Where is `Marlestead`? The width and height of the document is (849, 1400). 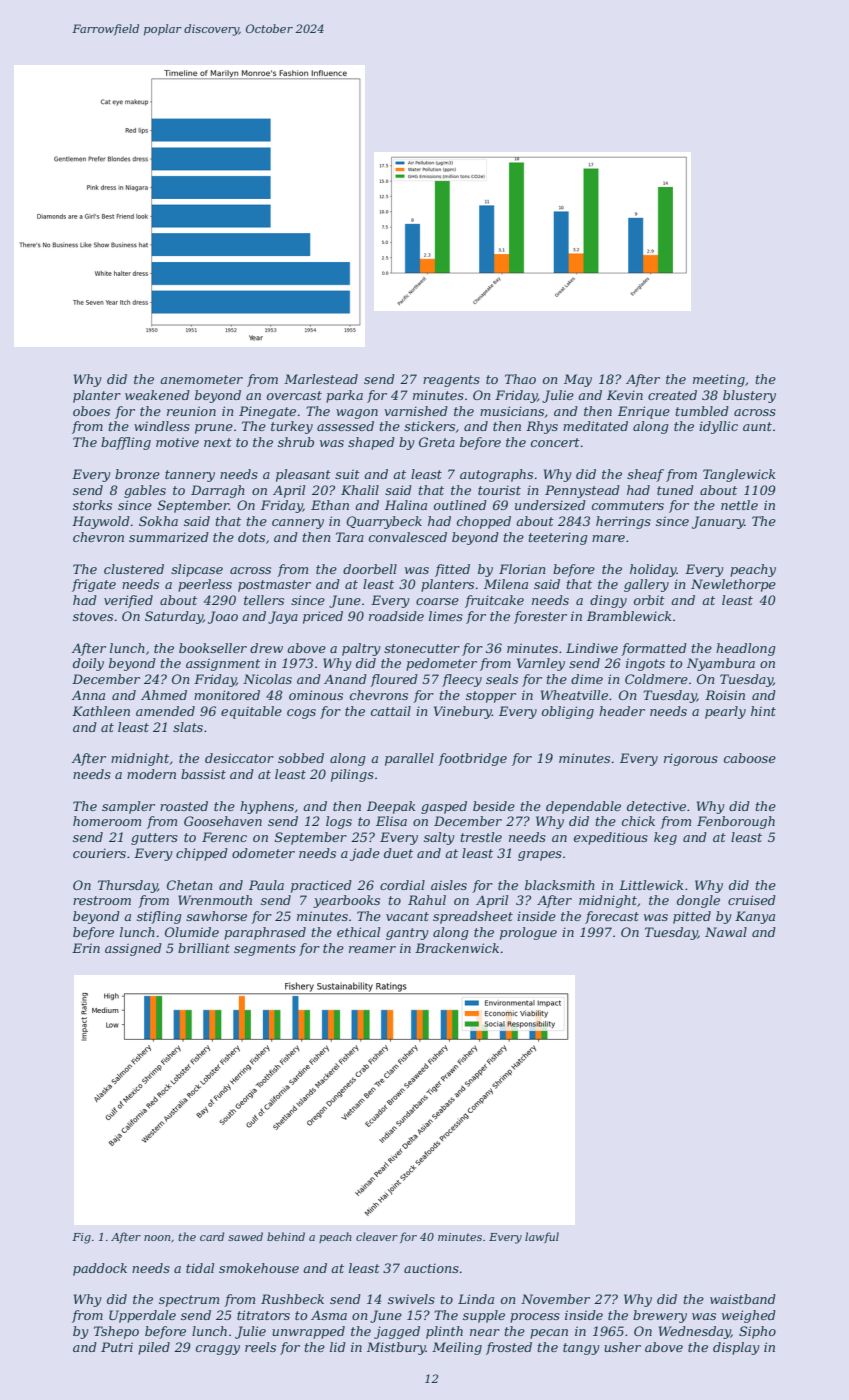
Marlestead is located at coordinates (321, 379).
